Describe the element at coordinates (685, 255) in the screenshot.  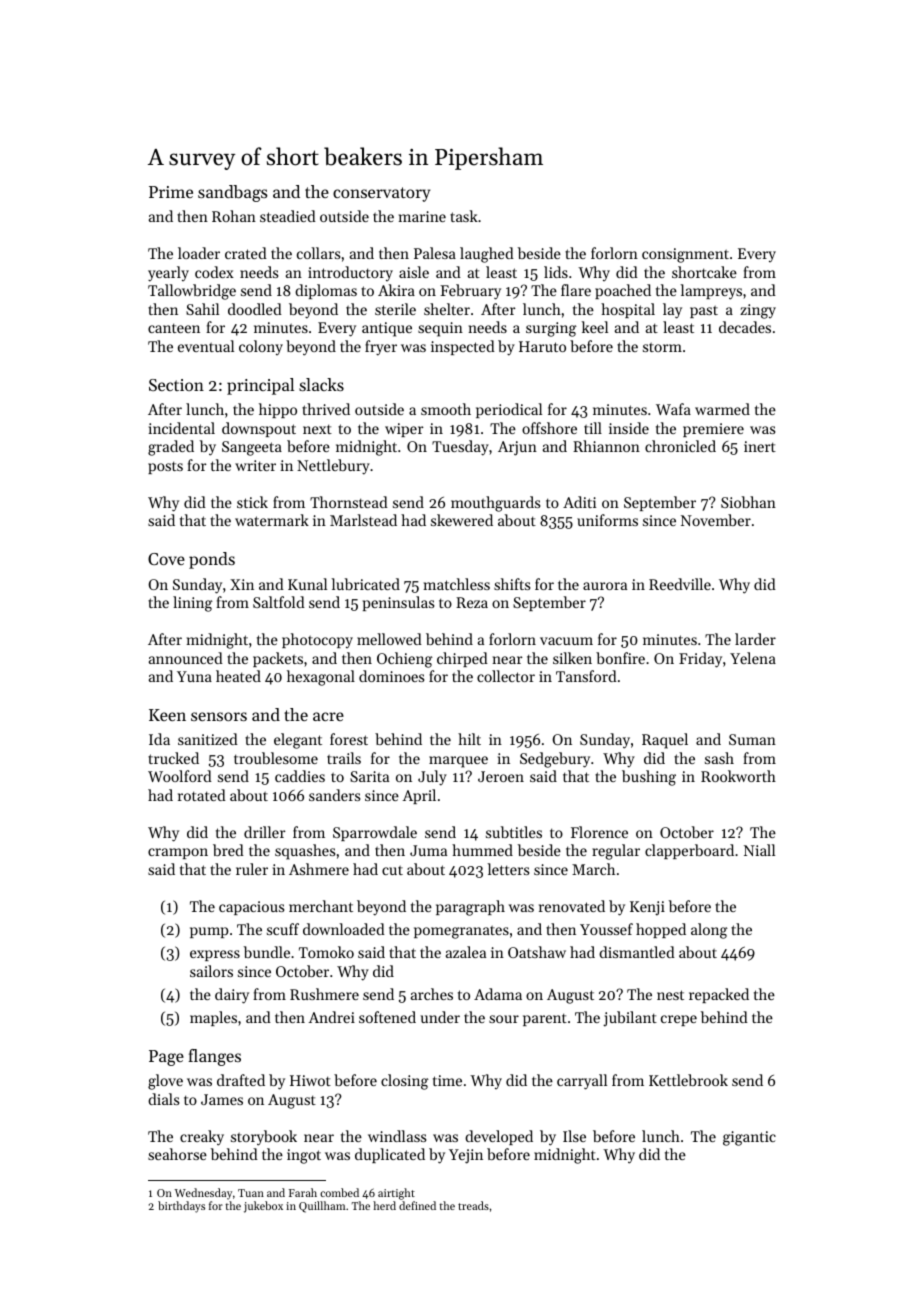
I see `consignment` at that location.
